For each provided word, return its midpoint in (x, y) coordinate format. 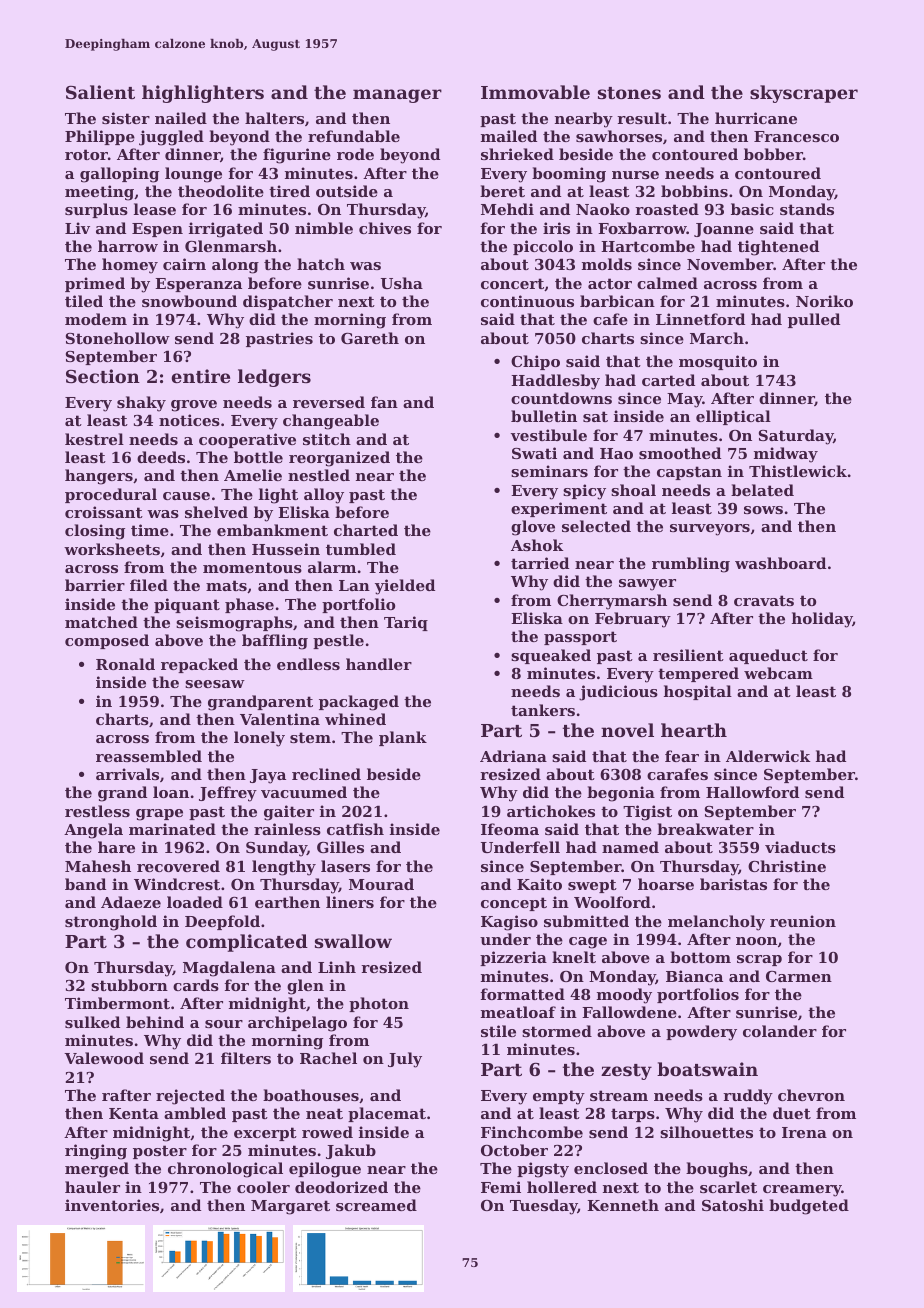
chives (385, 228)
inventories (112, 1205)
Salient (100, 92)
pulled (814, 320)
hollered (562, 1187)
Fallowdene (629, 1012)
